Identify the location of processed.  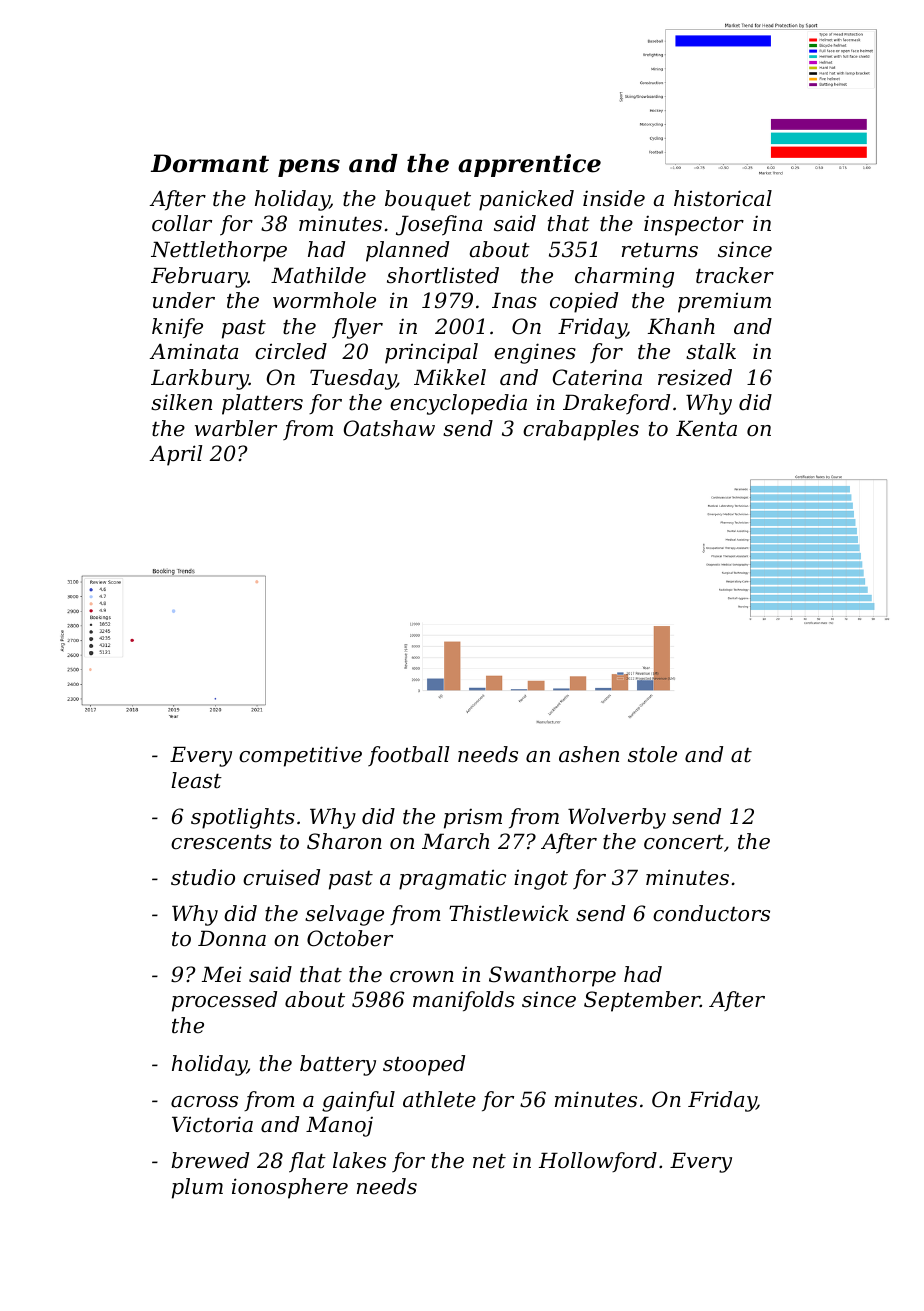
(224, 1001).
